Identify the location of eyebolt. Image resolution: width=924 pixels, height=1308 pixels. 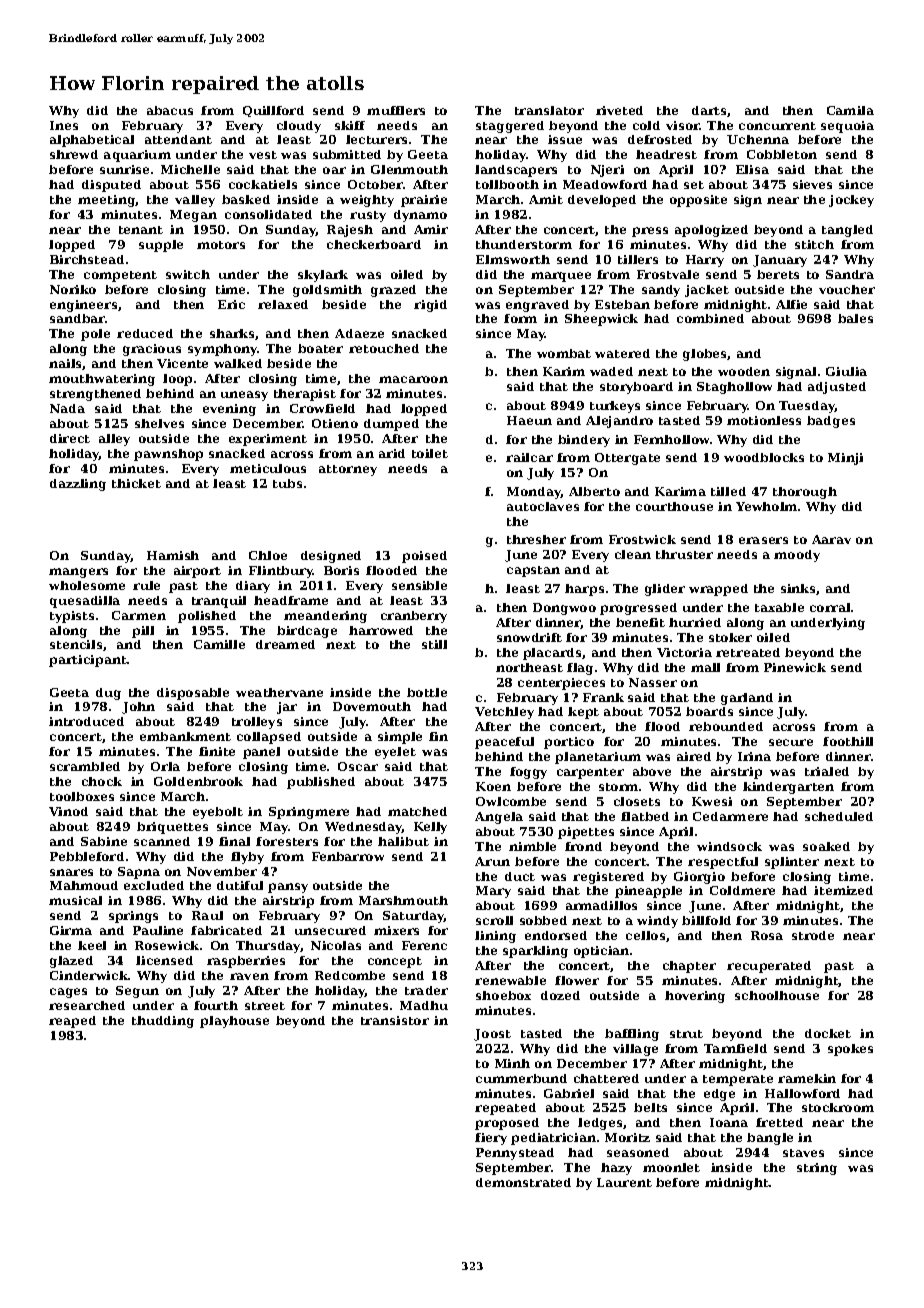
(218, 813).
